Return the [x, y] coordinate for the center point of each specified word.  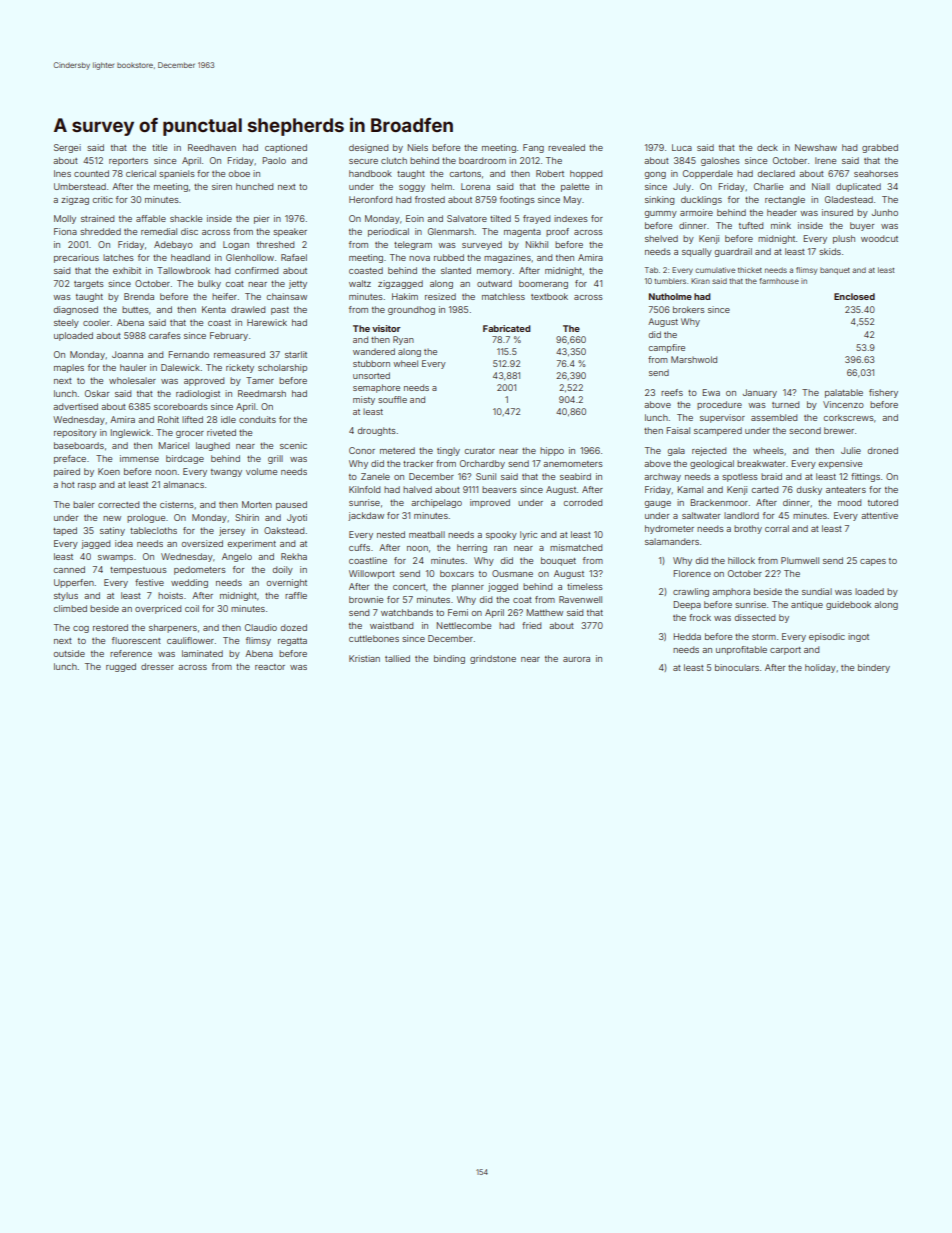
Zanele [375, 476]
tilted [500, 218]
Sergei [67, 148]
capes [873, 562]
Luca [682, 147]
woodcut [879, 238]
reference [131, 653]
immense [139, 458]
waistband [391, 625]
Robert [550, 173]
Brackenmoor [719, 502]
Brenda [139, 296]
